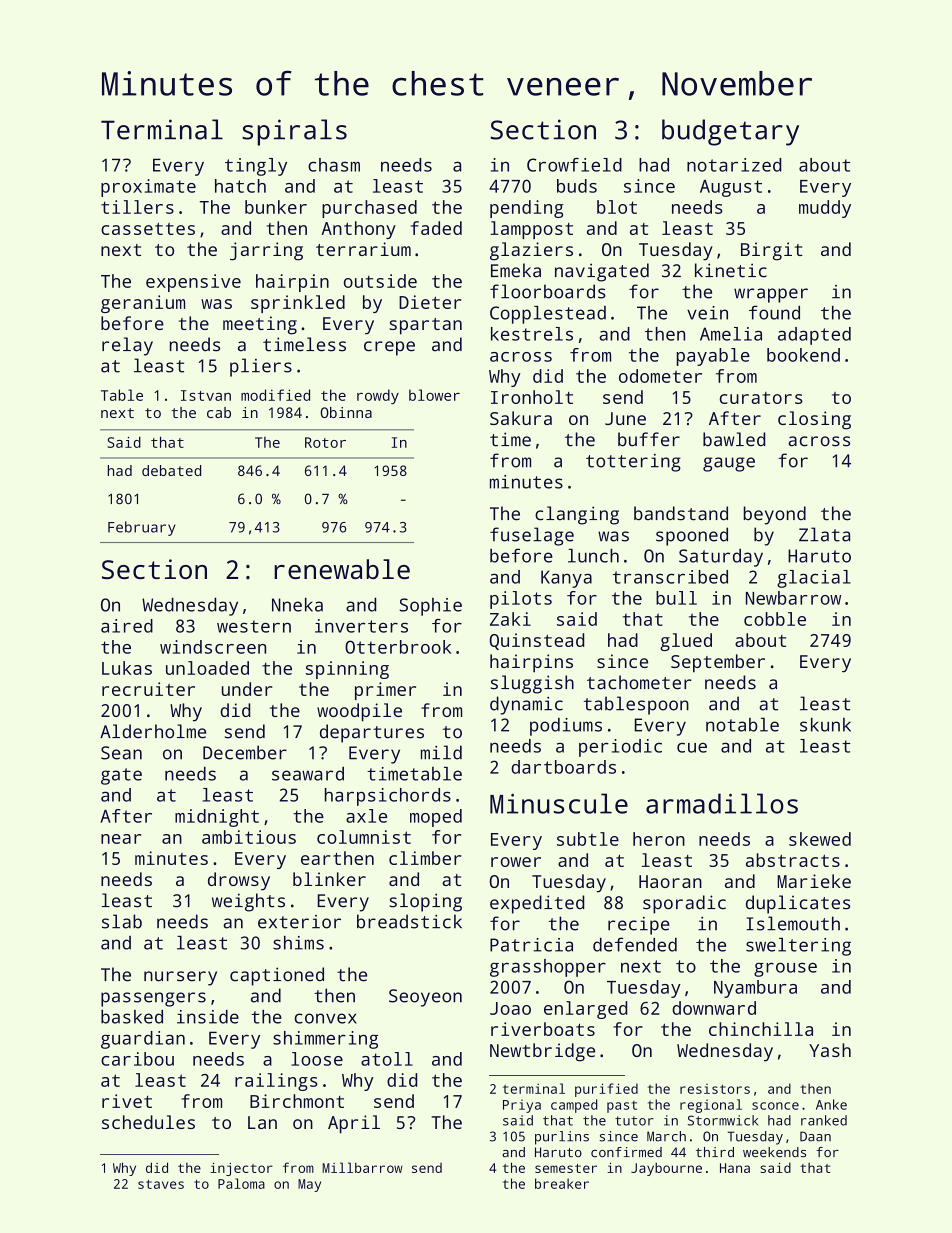 This screenshot has height=1233, width=952. What do you see at coordinates (161, 1184) in the screenshot?
I see `staves` at bounding box center [161, 1184].
